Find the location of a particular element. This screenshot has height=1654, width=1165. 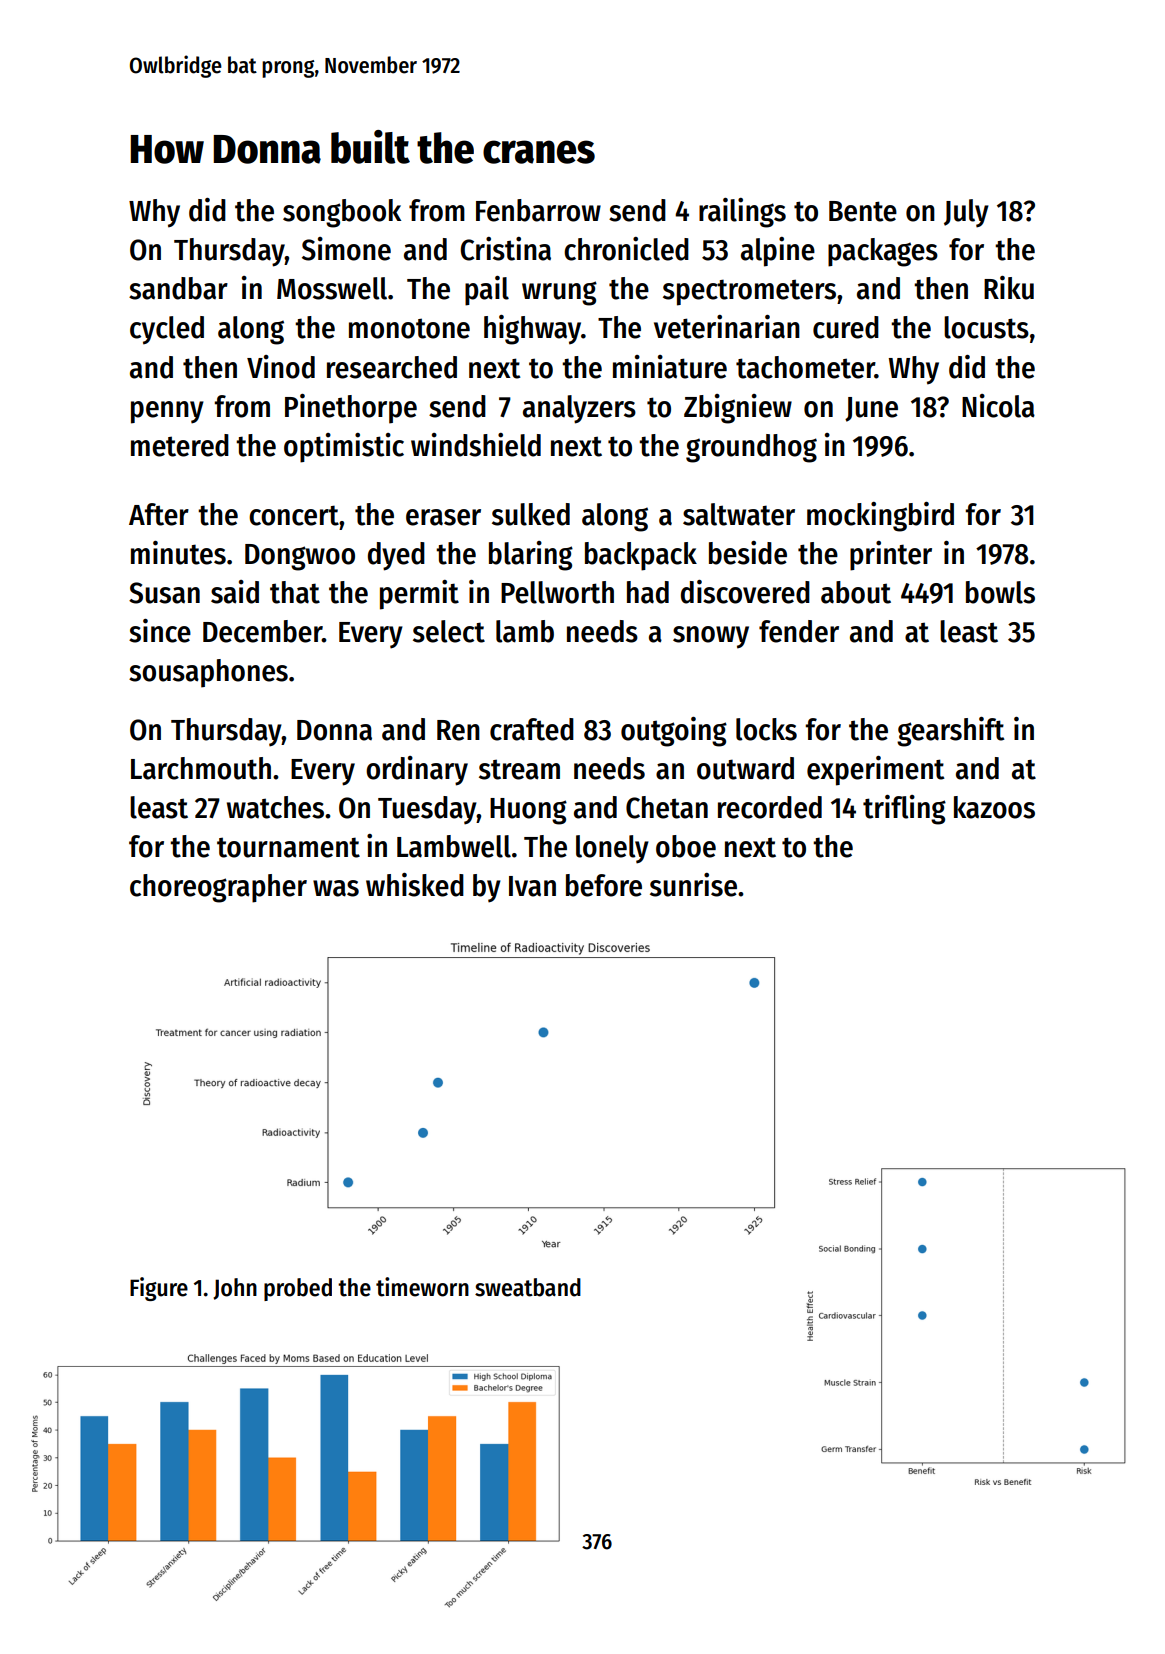

sousaphones is located at coordinates (208, 673).
